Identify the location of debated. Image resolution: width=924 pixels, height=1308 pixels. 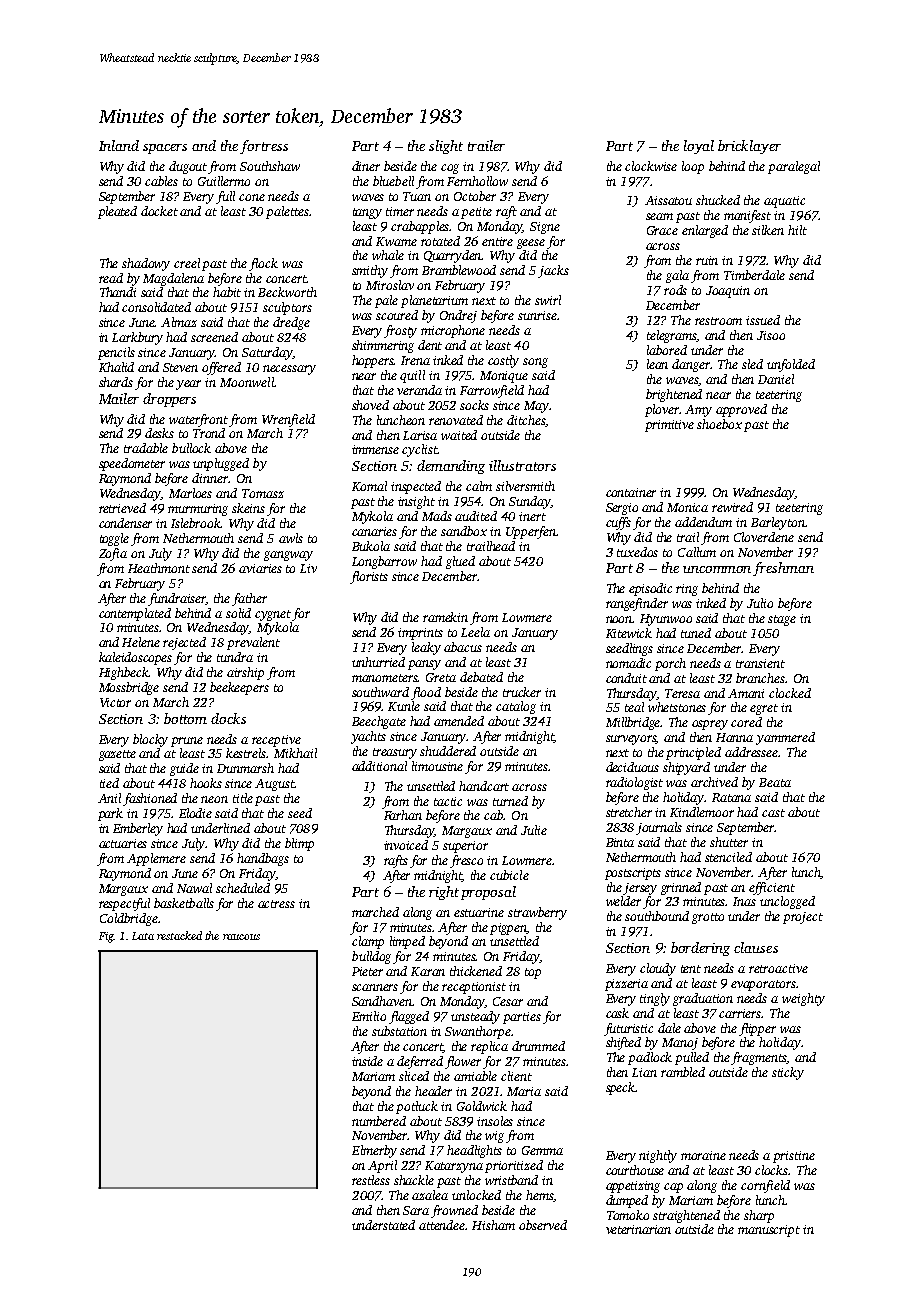
(481, 677).
